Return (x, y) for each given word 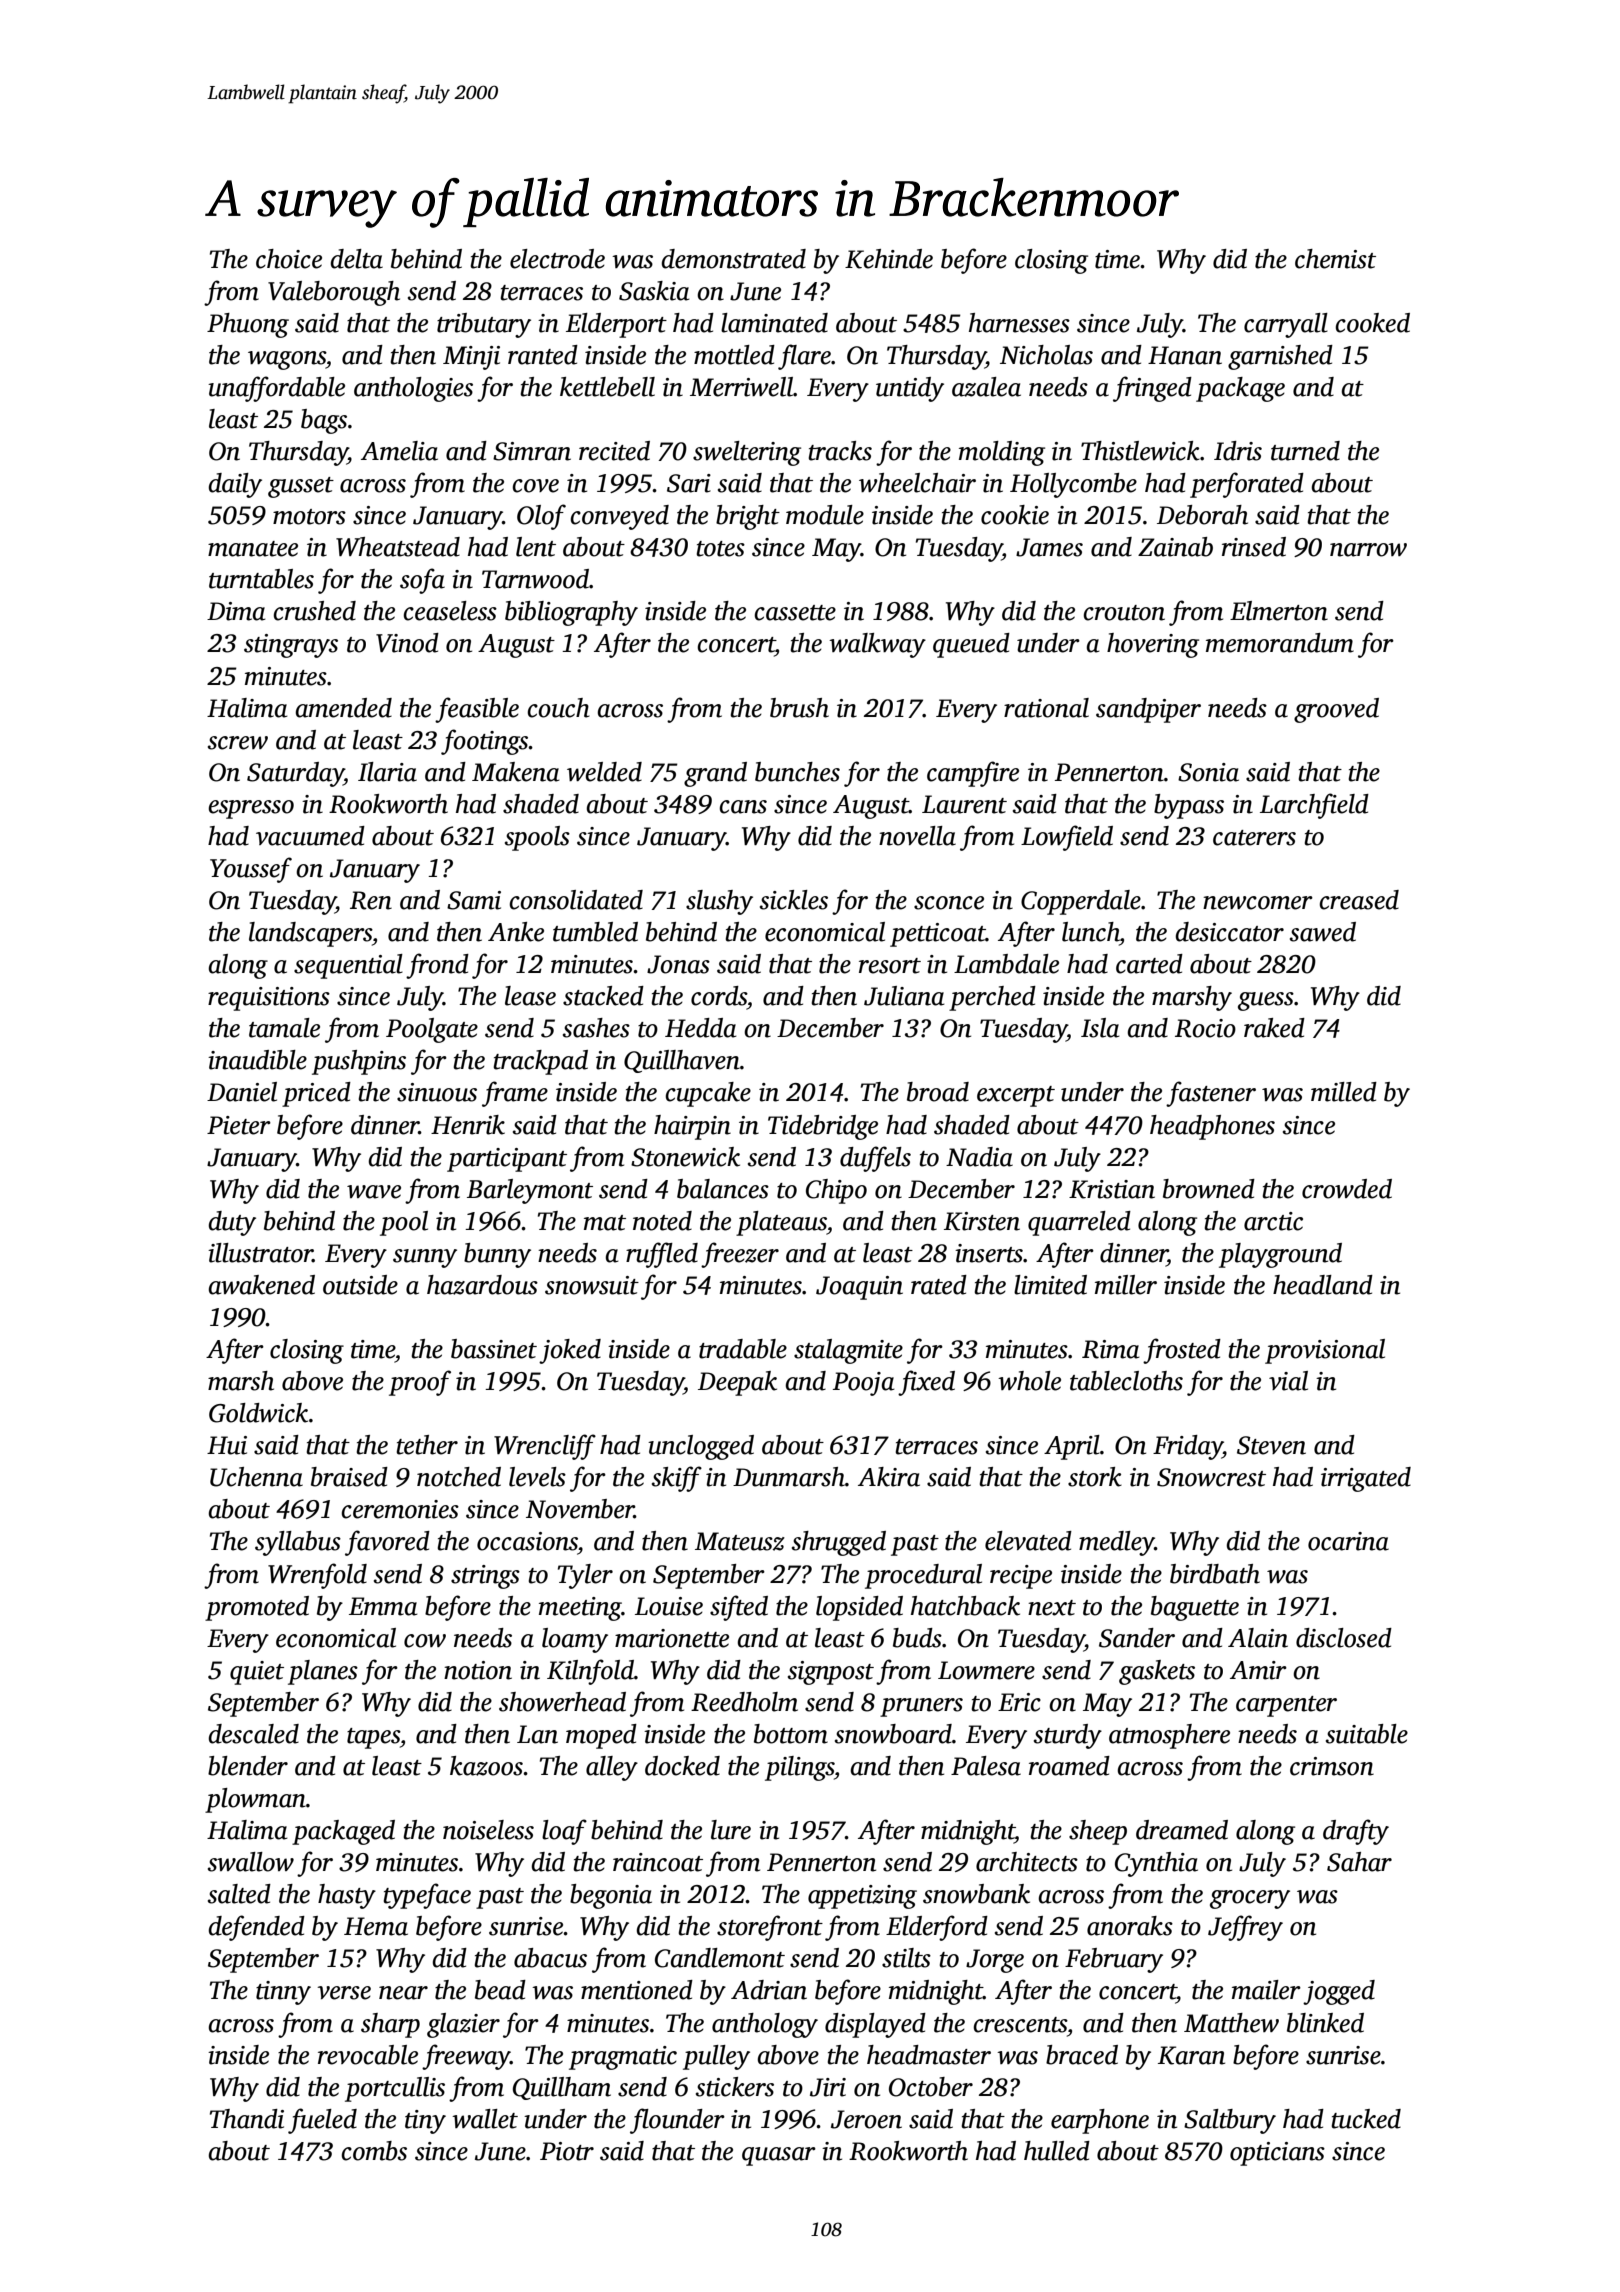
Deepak (737, 1383)
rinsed (1254, 547)
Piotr (567, 2151)
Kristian (1112, 1189)
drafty (1356, 1832)
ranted (543, 355)
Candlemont (720, 1958)
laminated (774, 323)
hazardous (482, 1285)
